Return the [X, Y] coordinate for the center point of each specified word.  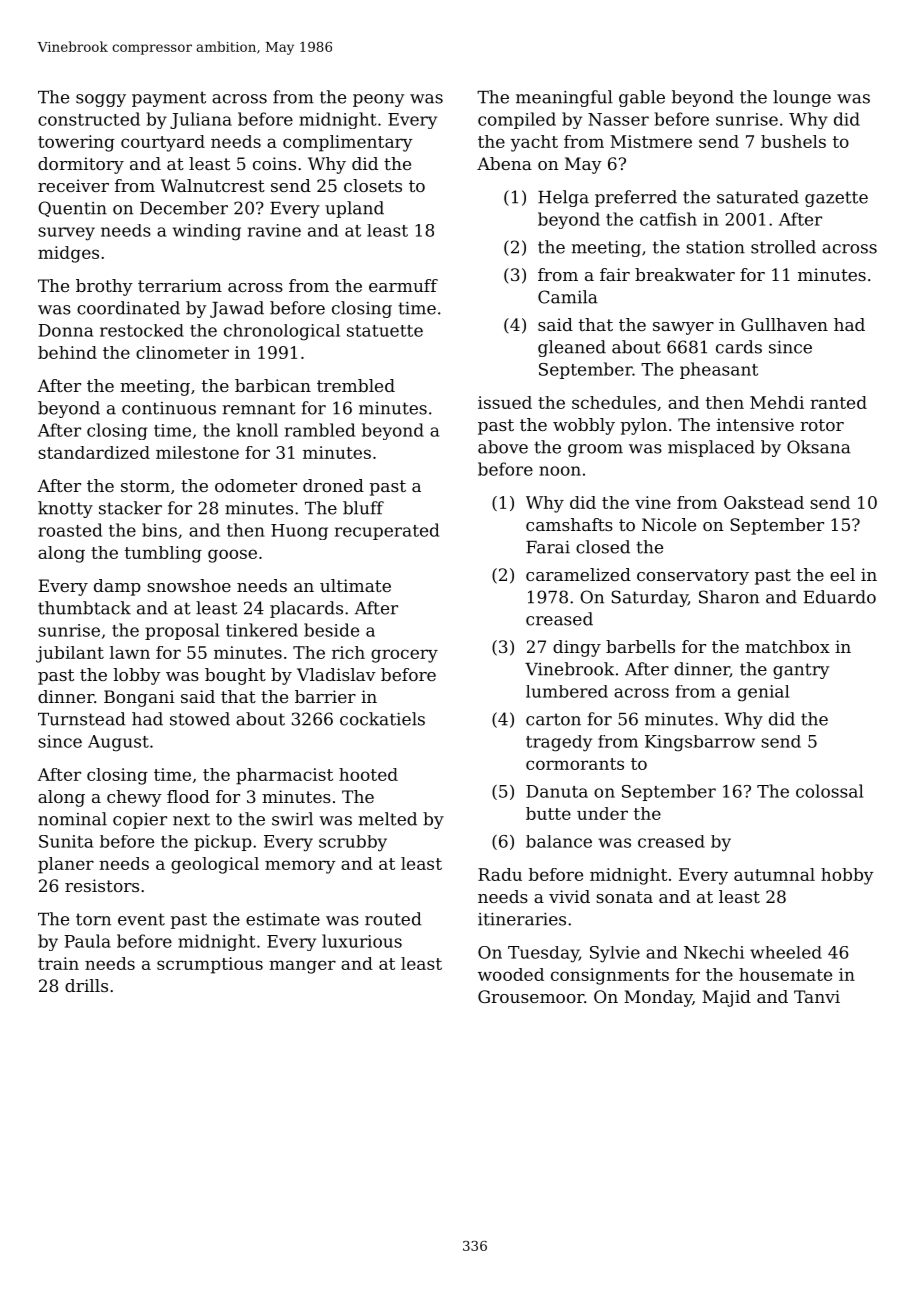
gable [642, 98]
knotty [65, 509]
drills [86, 985]
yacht [534, 143]
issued [505, 402]
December [184, 208]
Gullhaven [784, 324]
